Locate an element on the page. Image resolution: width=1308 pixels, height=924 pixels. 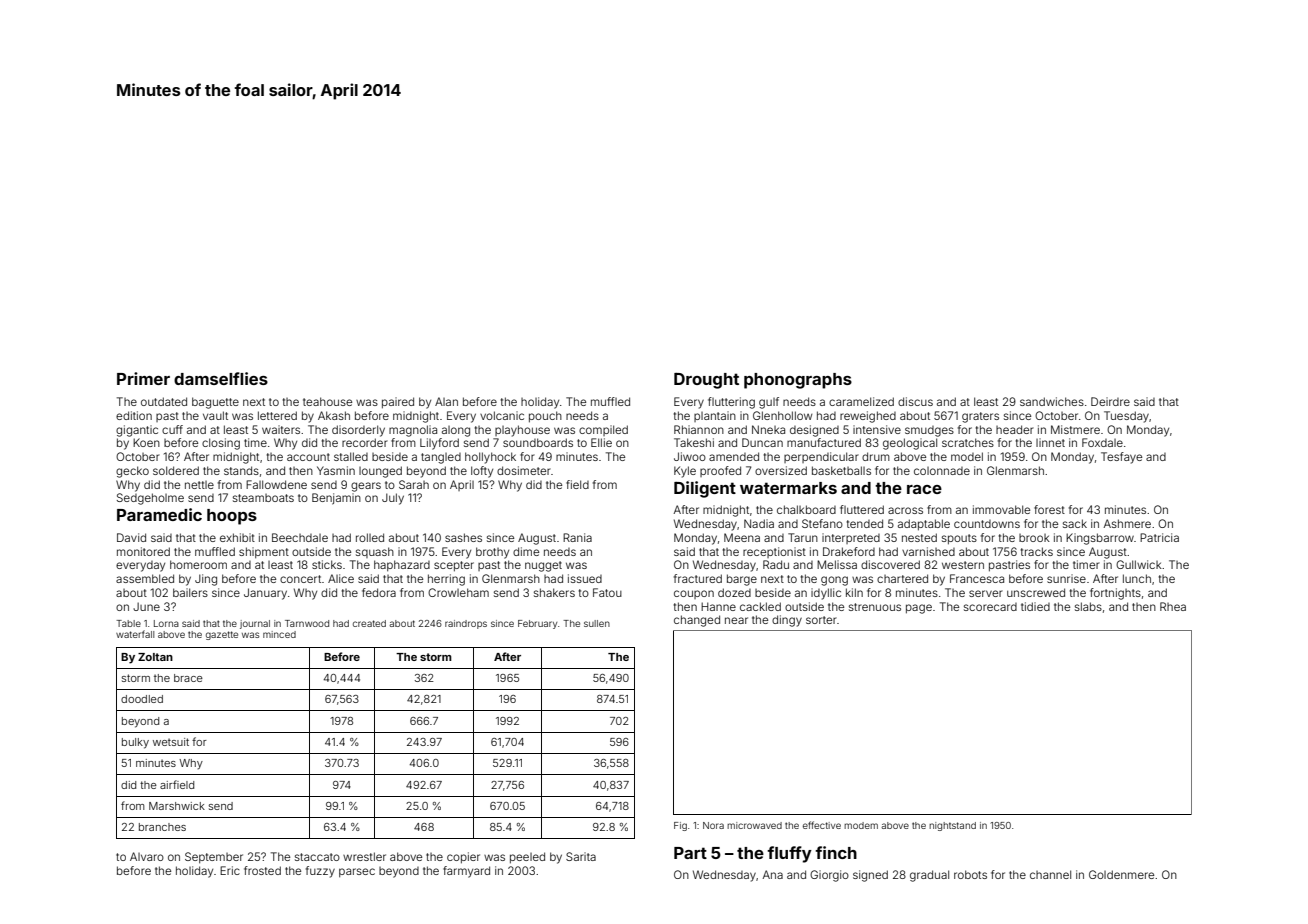
Primer is located at coordinates (143, 378).
